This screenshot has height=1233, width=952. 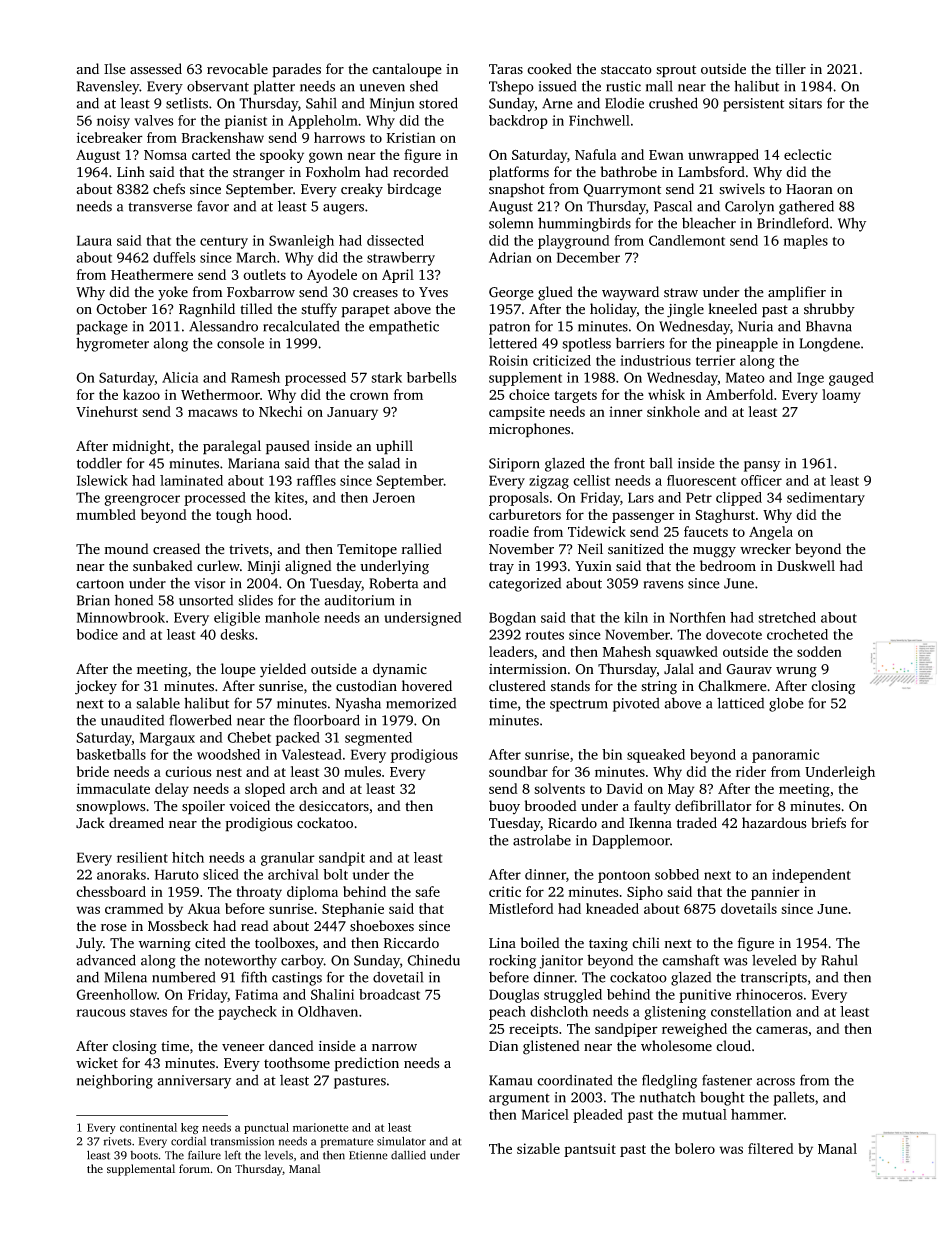 What do you see at coordinates (506, 69) in the screenshot?
I see `Taras` at bounding box center [506, 69].
